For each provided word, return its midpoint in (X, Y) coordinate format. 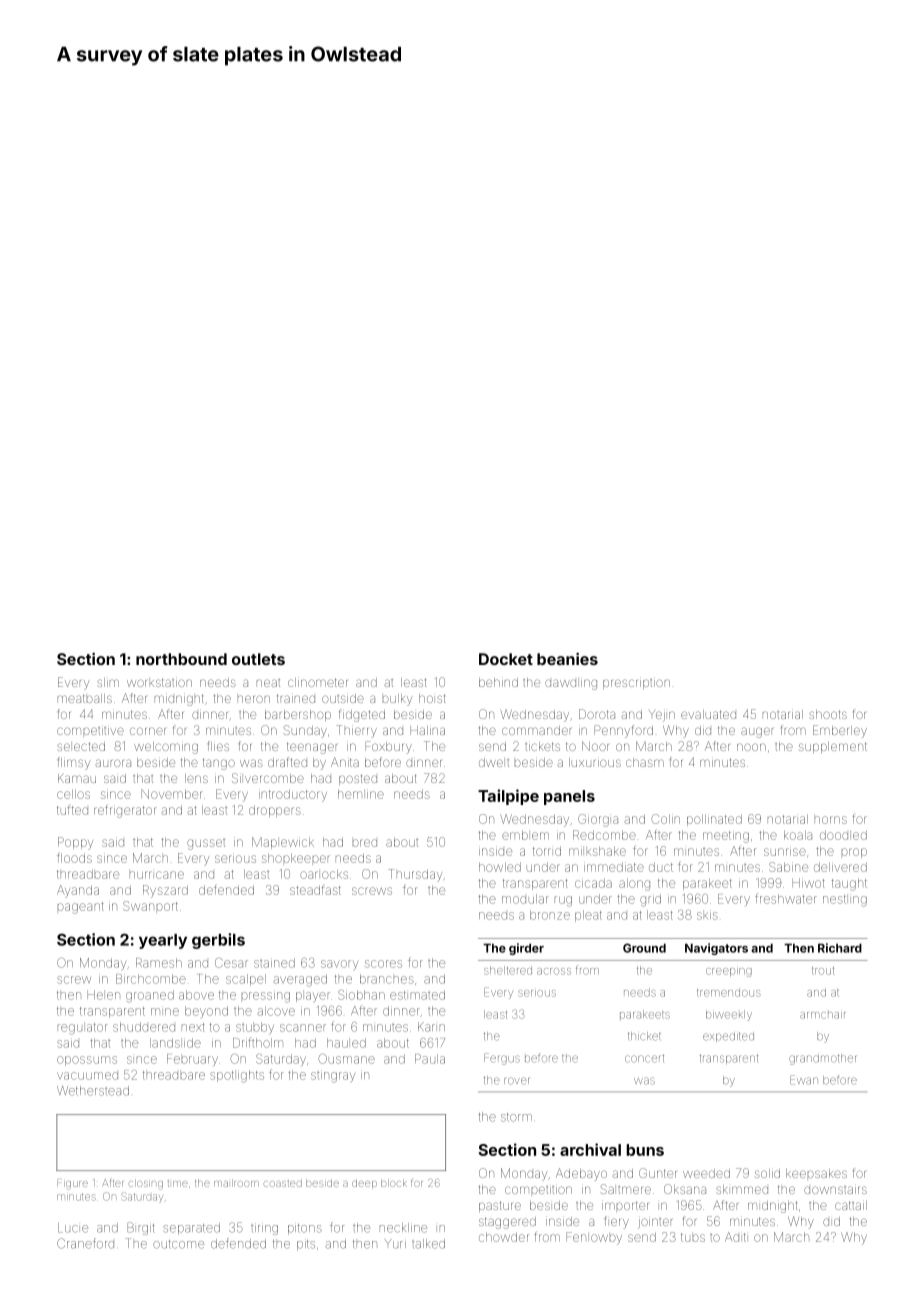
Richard (840, 948)
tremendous (729, 993)
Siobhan (361, 995)
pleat (588, 916)
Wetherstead (93, 1091)
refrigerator (125, 811)
